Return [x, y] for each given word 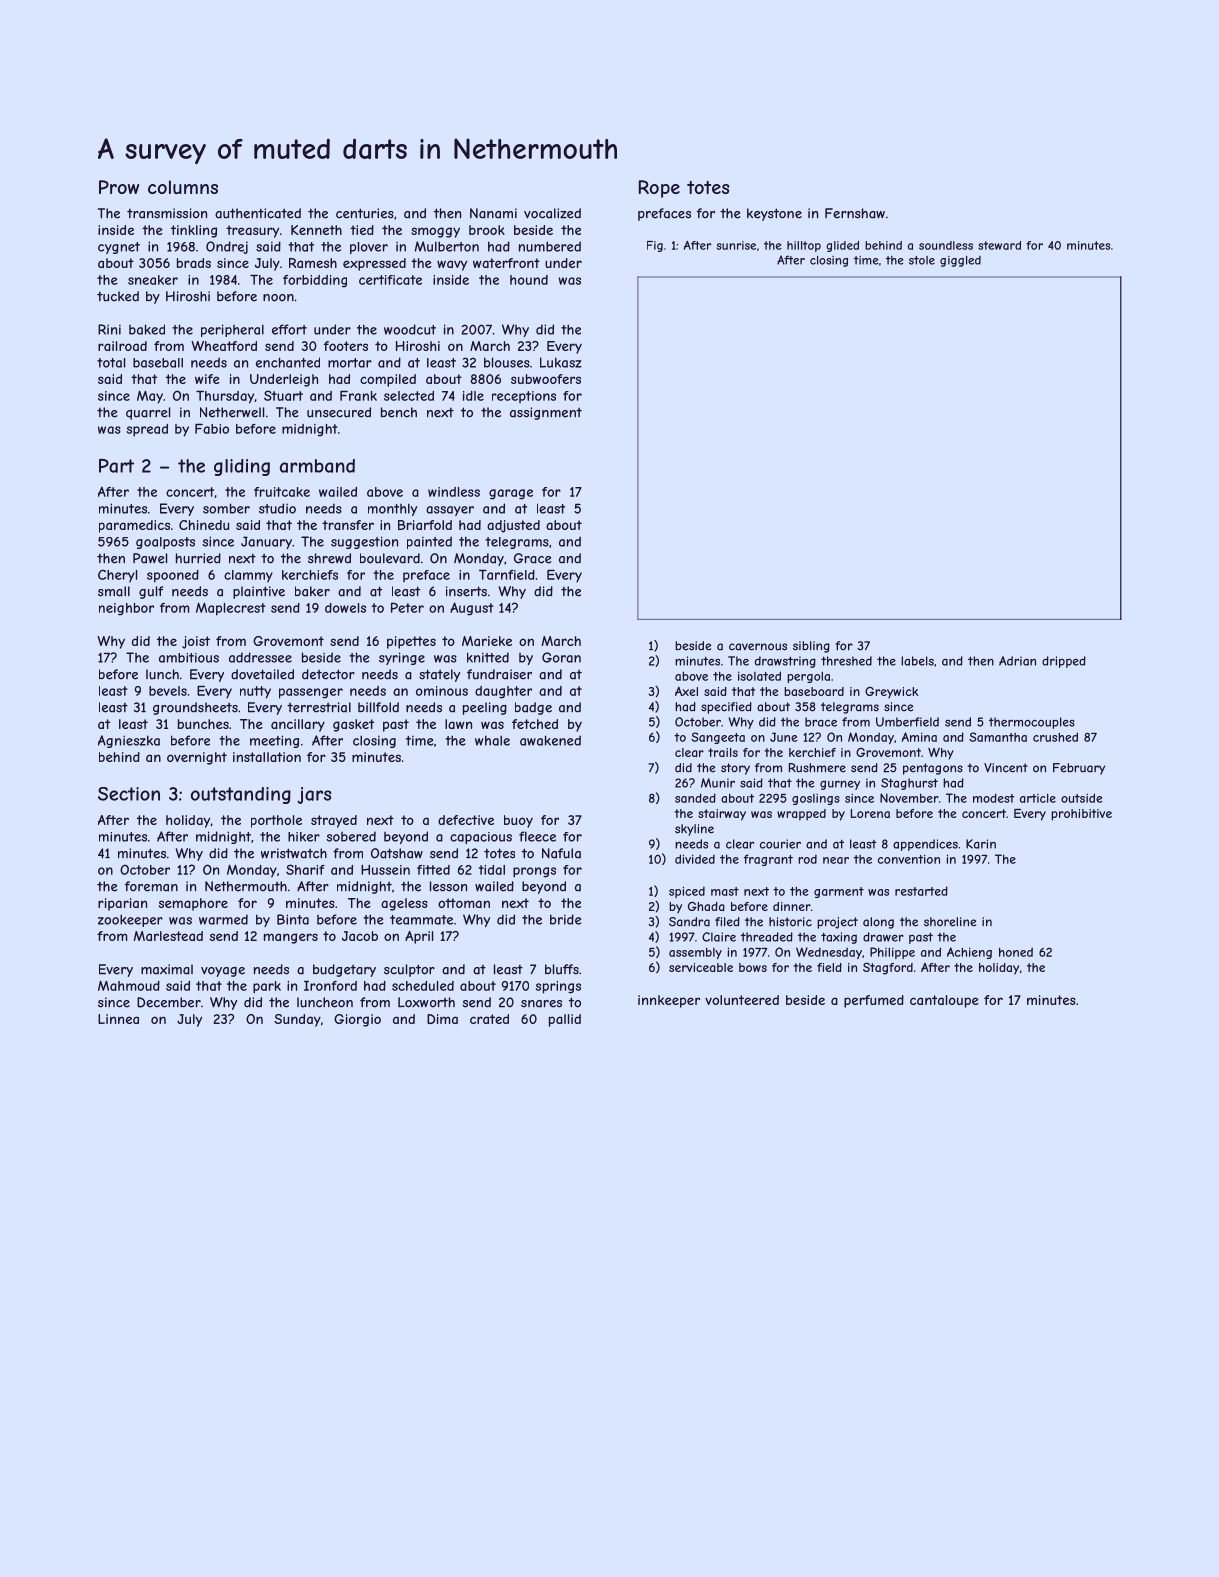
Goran [561, 657]
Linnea [118, 1019]
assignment [546, 413]
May [150, 397]
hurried [198, 558]
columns [183, 187]
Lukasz [561, 362]
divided [695, 859]
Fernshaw [855, 213]
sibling [811, 647]
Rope [659, 189]
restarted [921, 891]
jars [314, 795]
